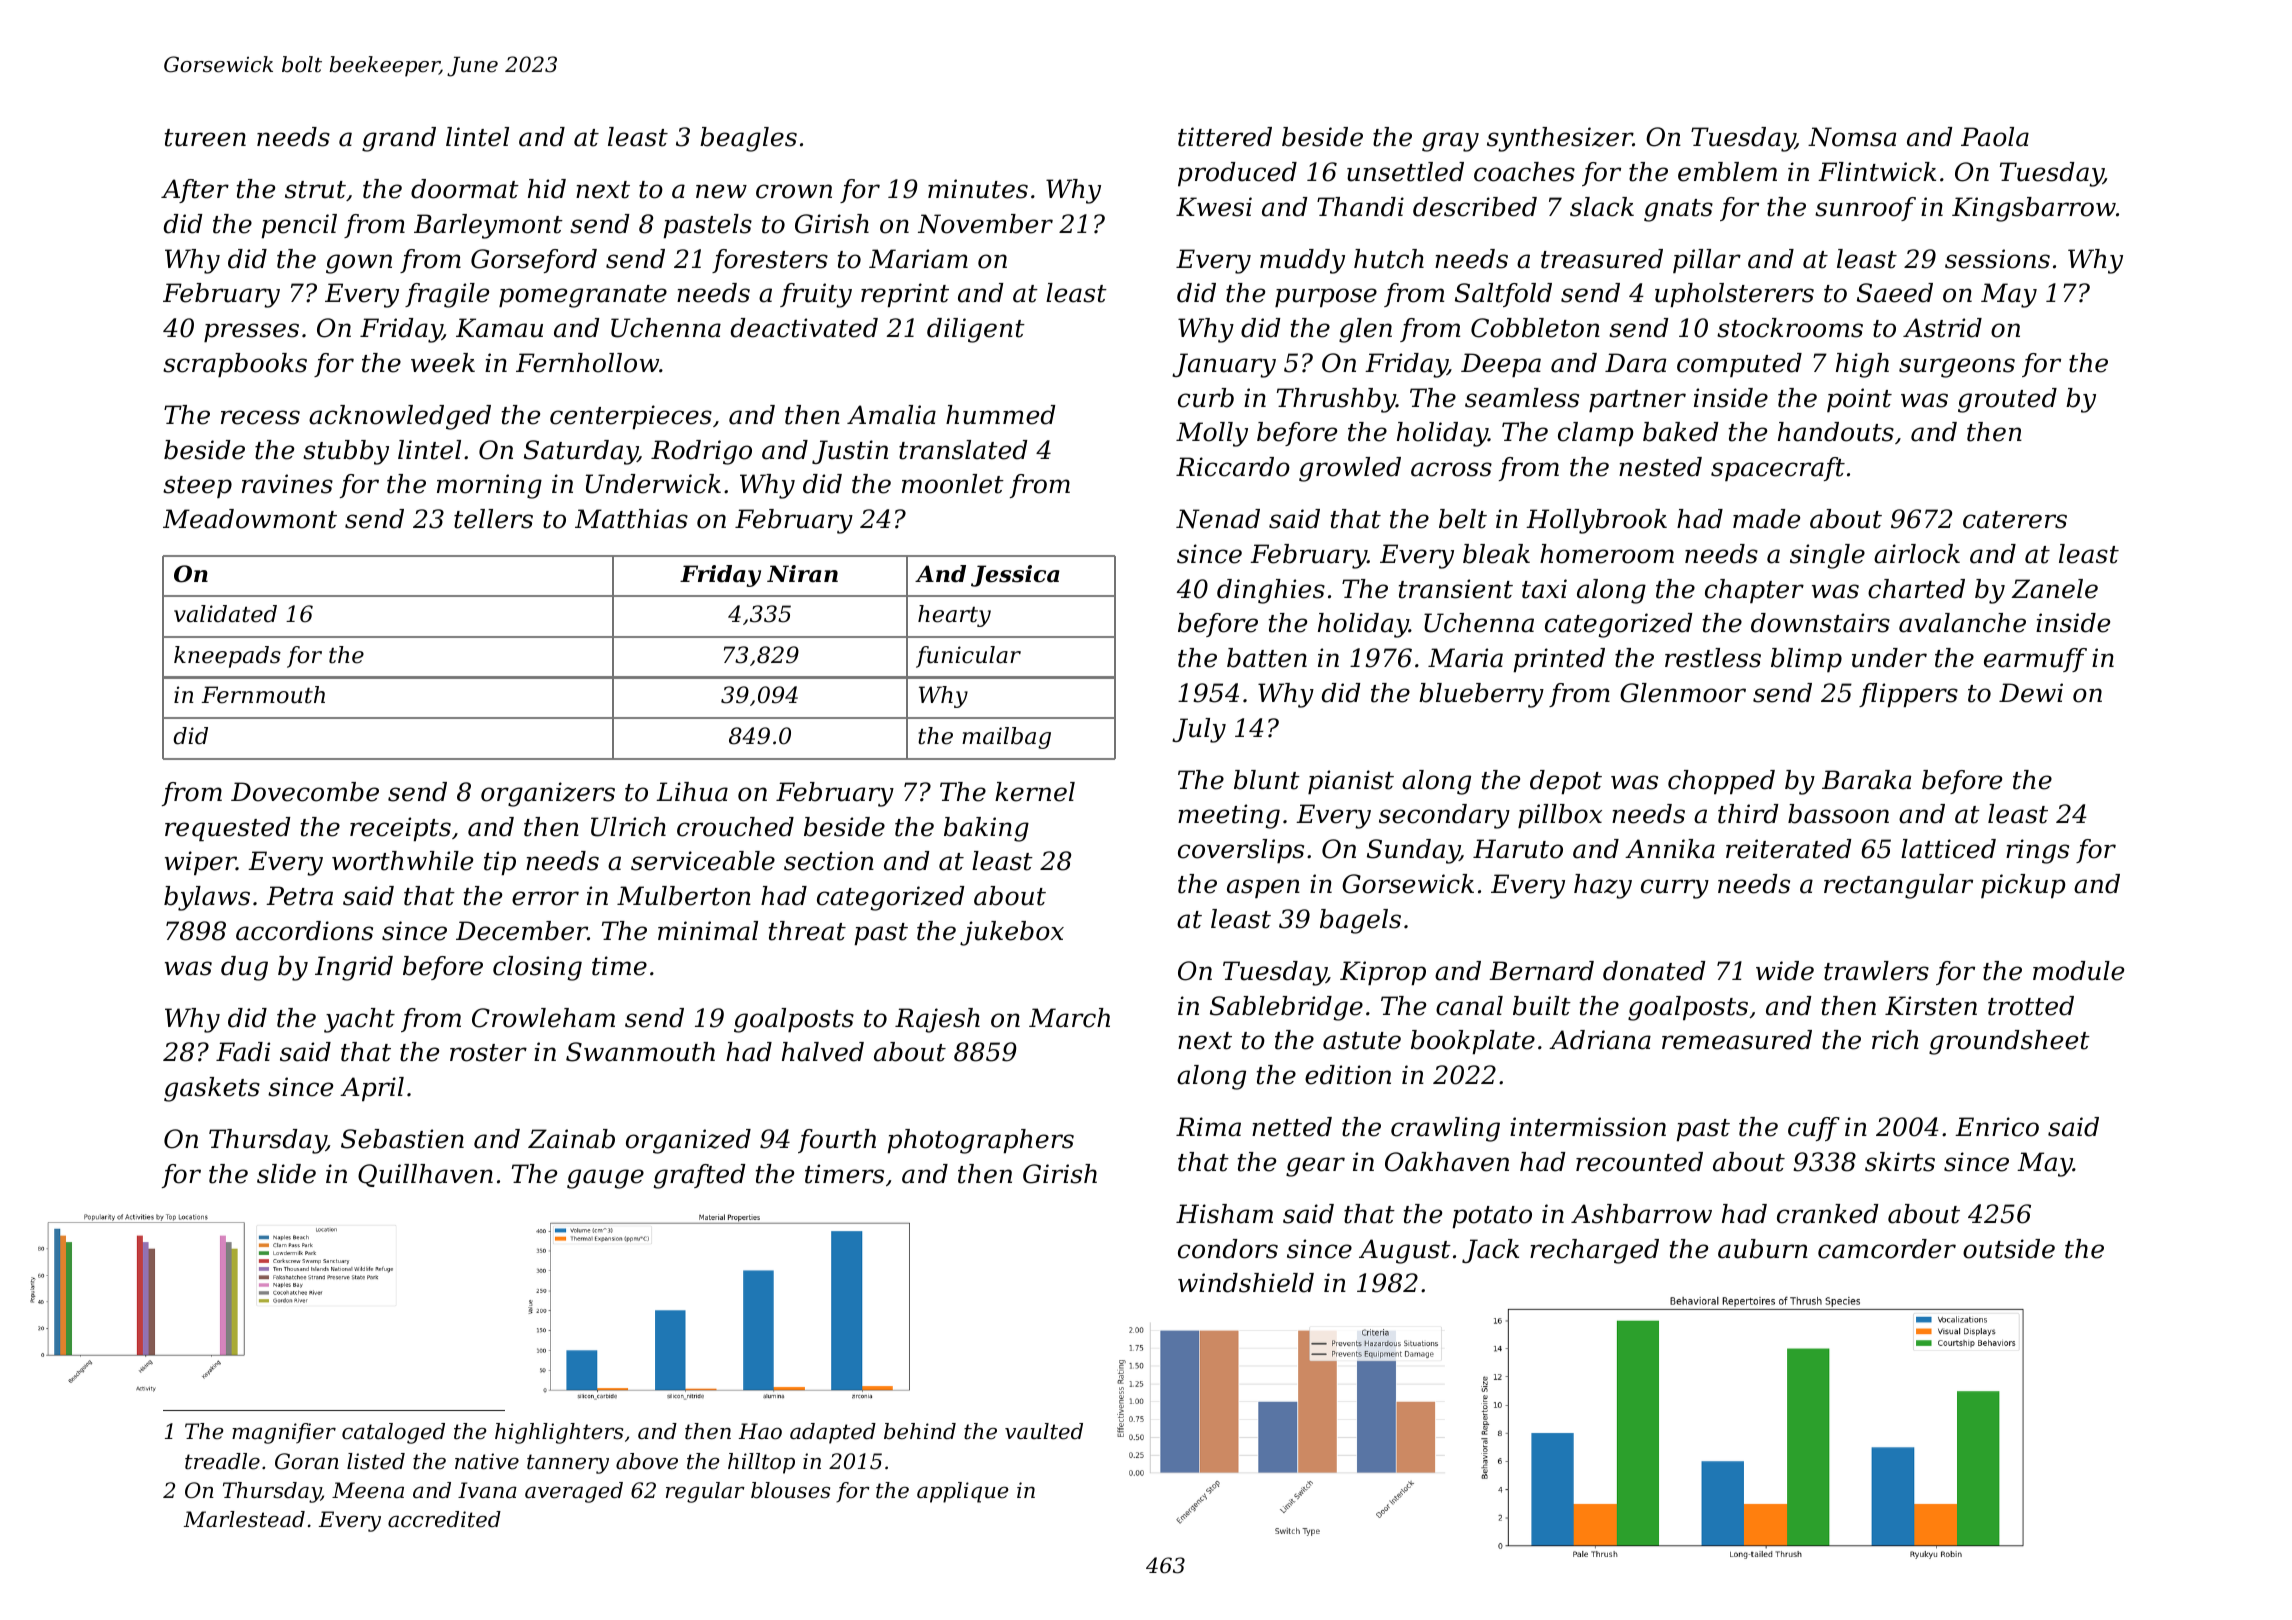 Image resolution: width=2292 pixels, height=1620 pixels. What do you see at coordinates (1654, 971) in the screenshot?
I see `donated` at bounding box center [1654, 971].
